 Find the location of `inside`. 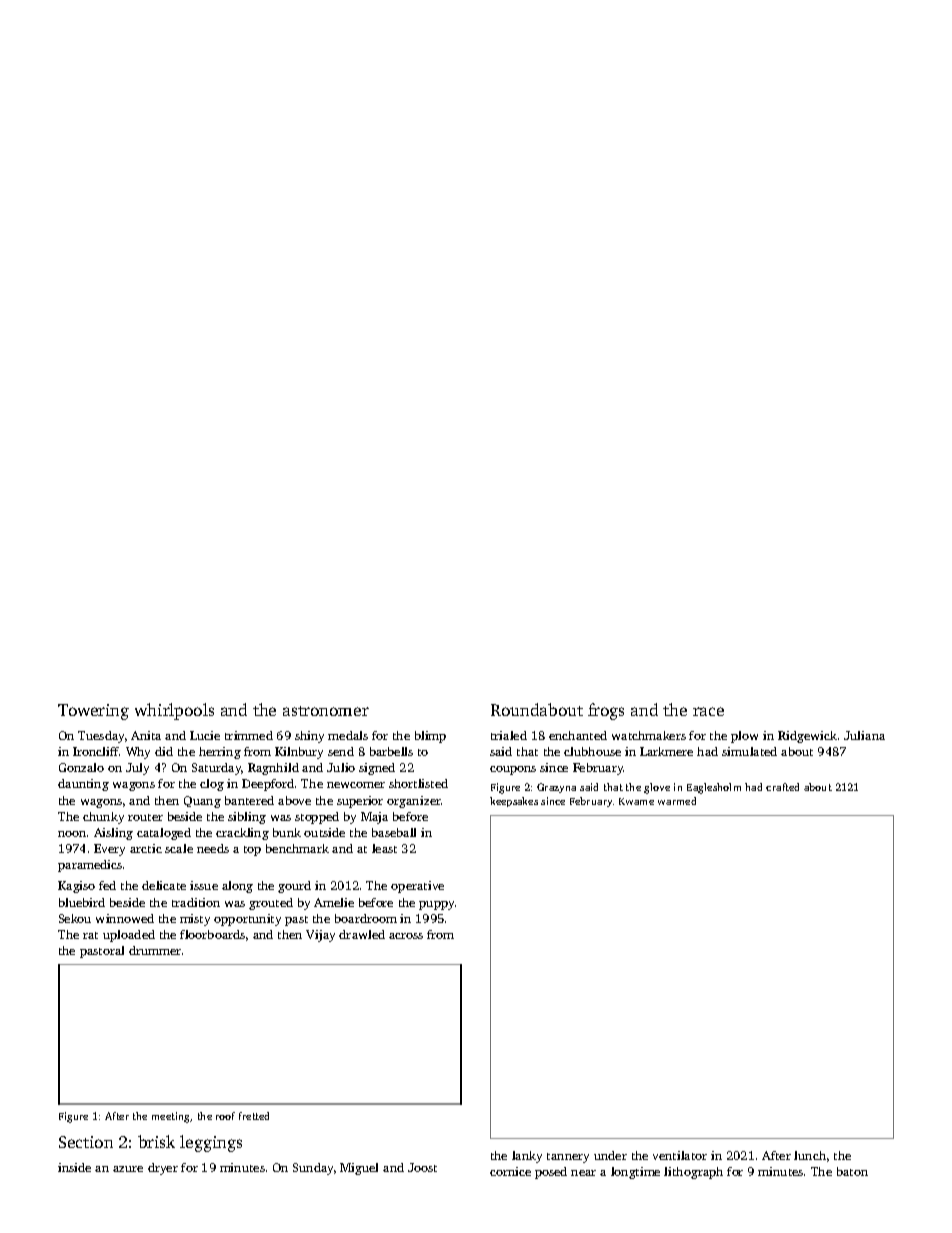

inside is located at coordinates (74, 1167).
